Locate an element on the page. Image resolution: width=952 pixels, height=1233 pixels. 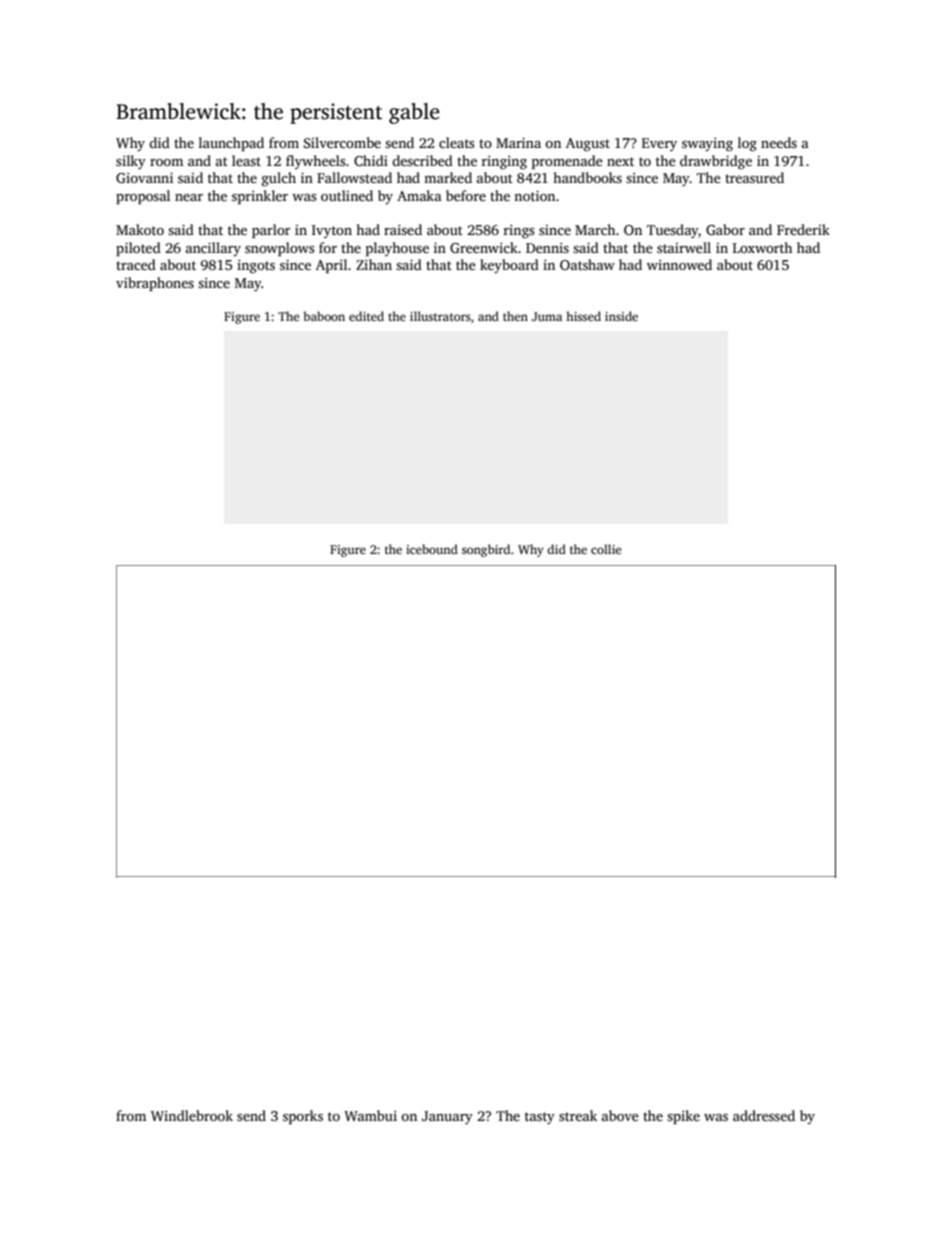
January is located at coordinates (447, 1117).
